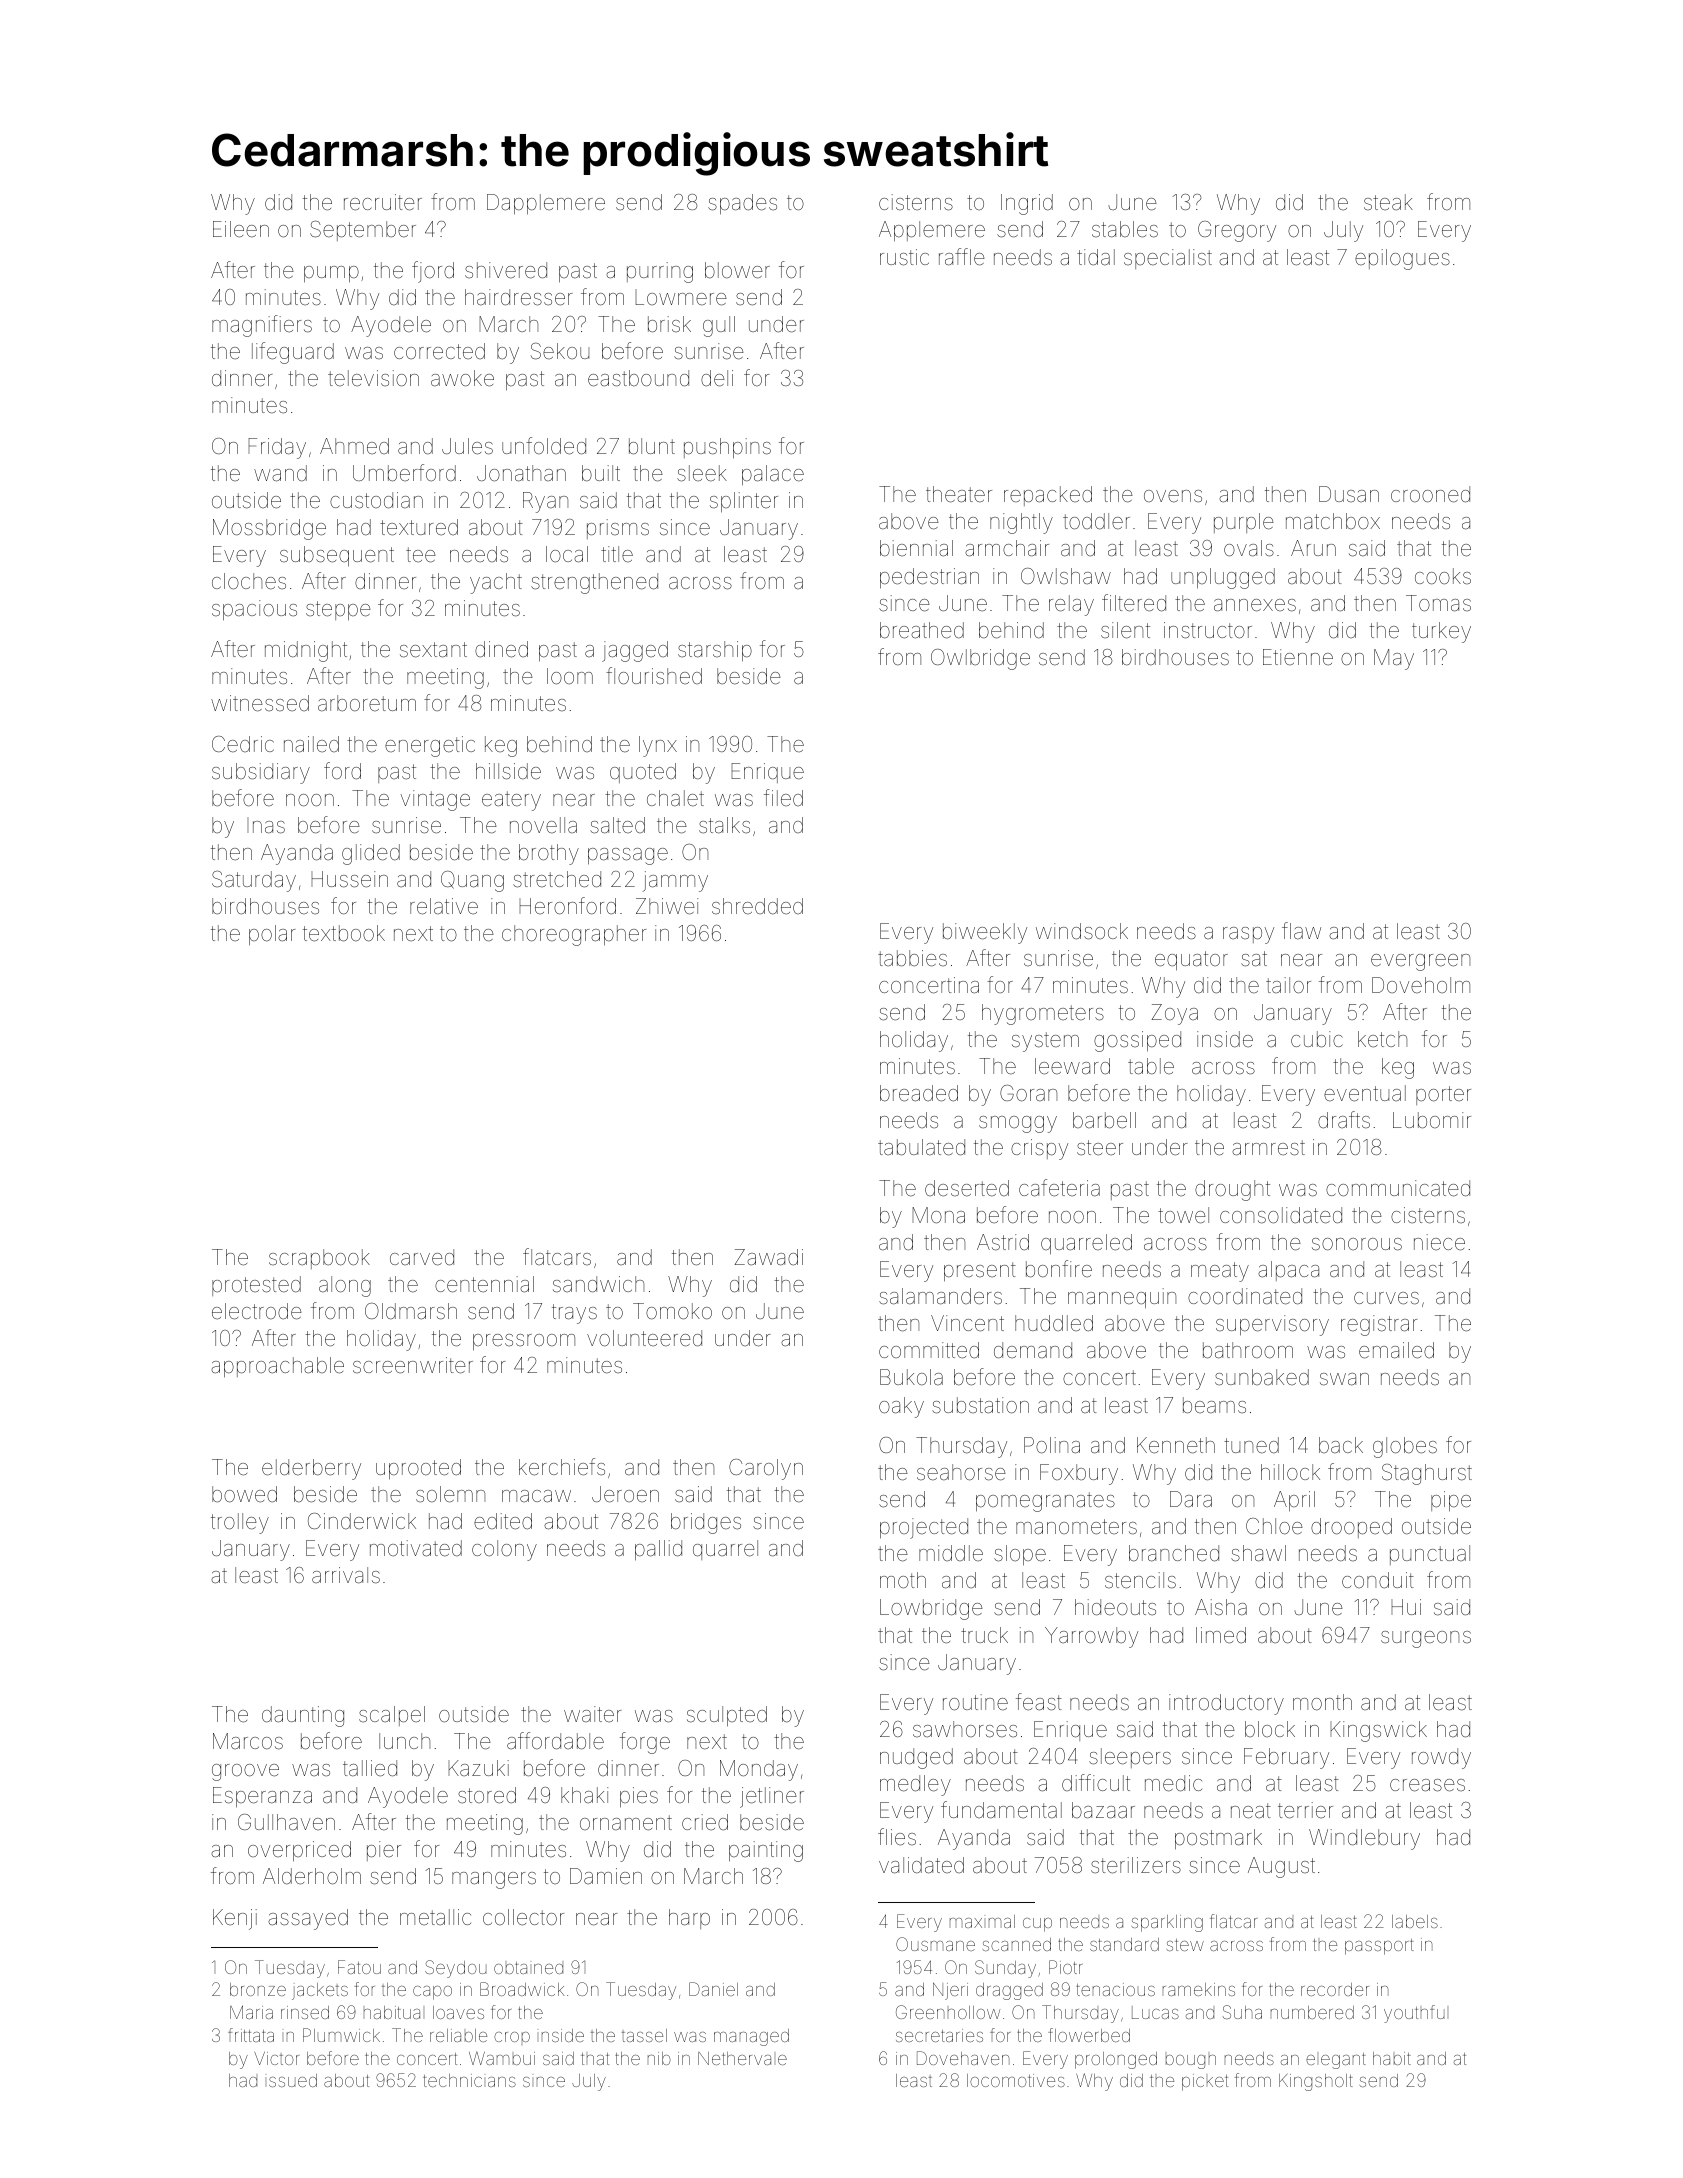 Image resolution: width=1683 pixels, height=2178 pixels. I want to click on recruiter, so click(383, 202).
